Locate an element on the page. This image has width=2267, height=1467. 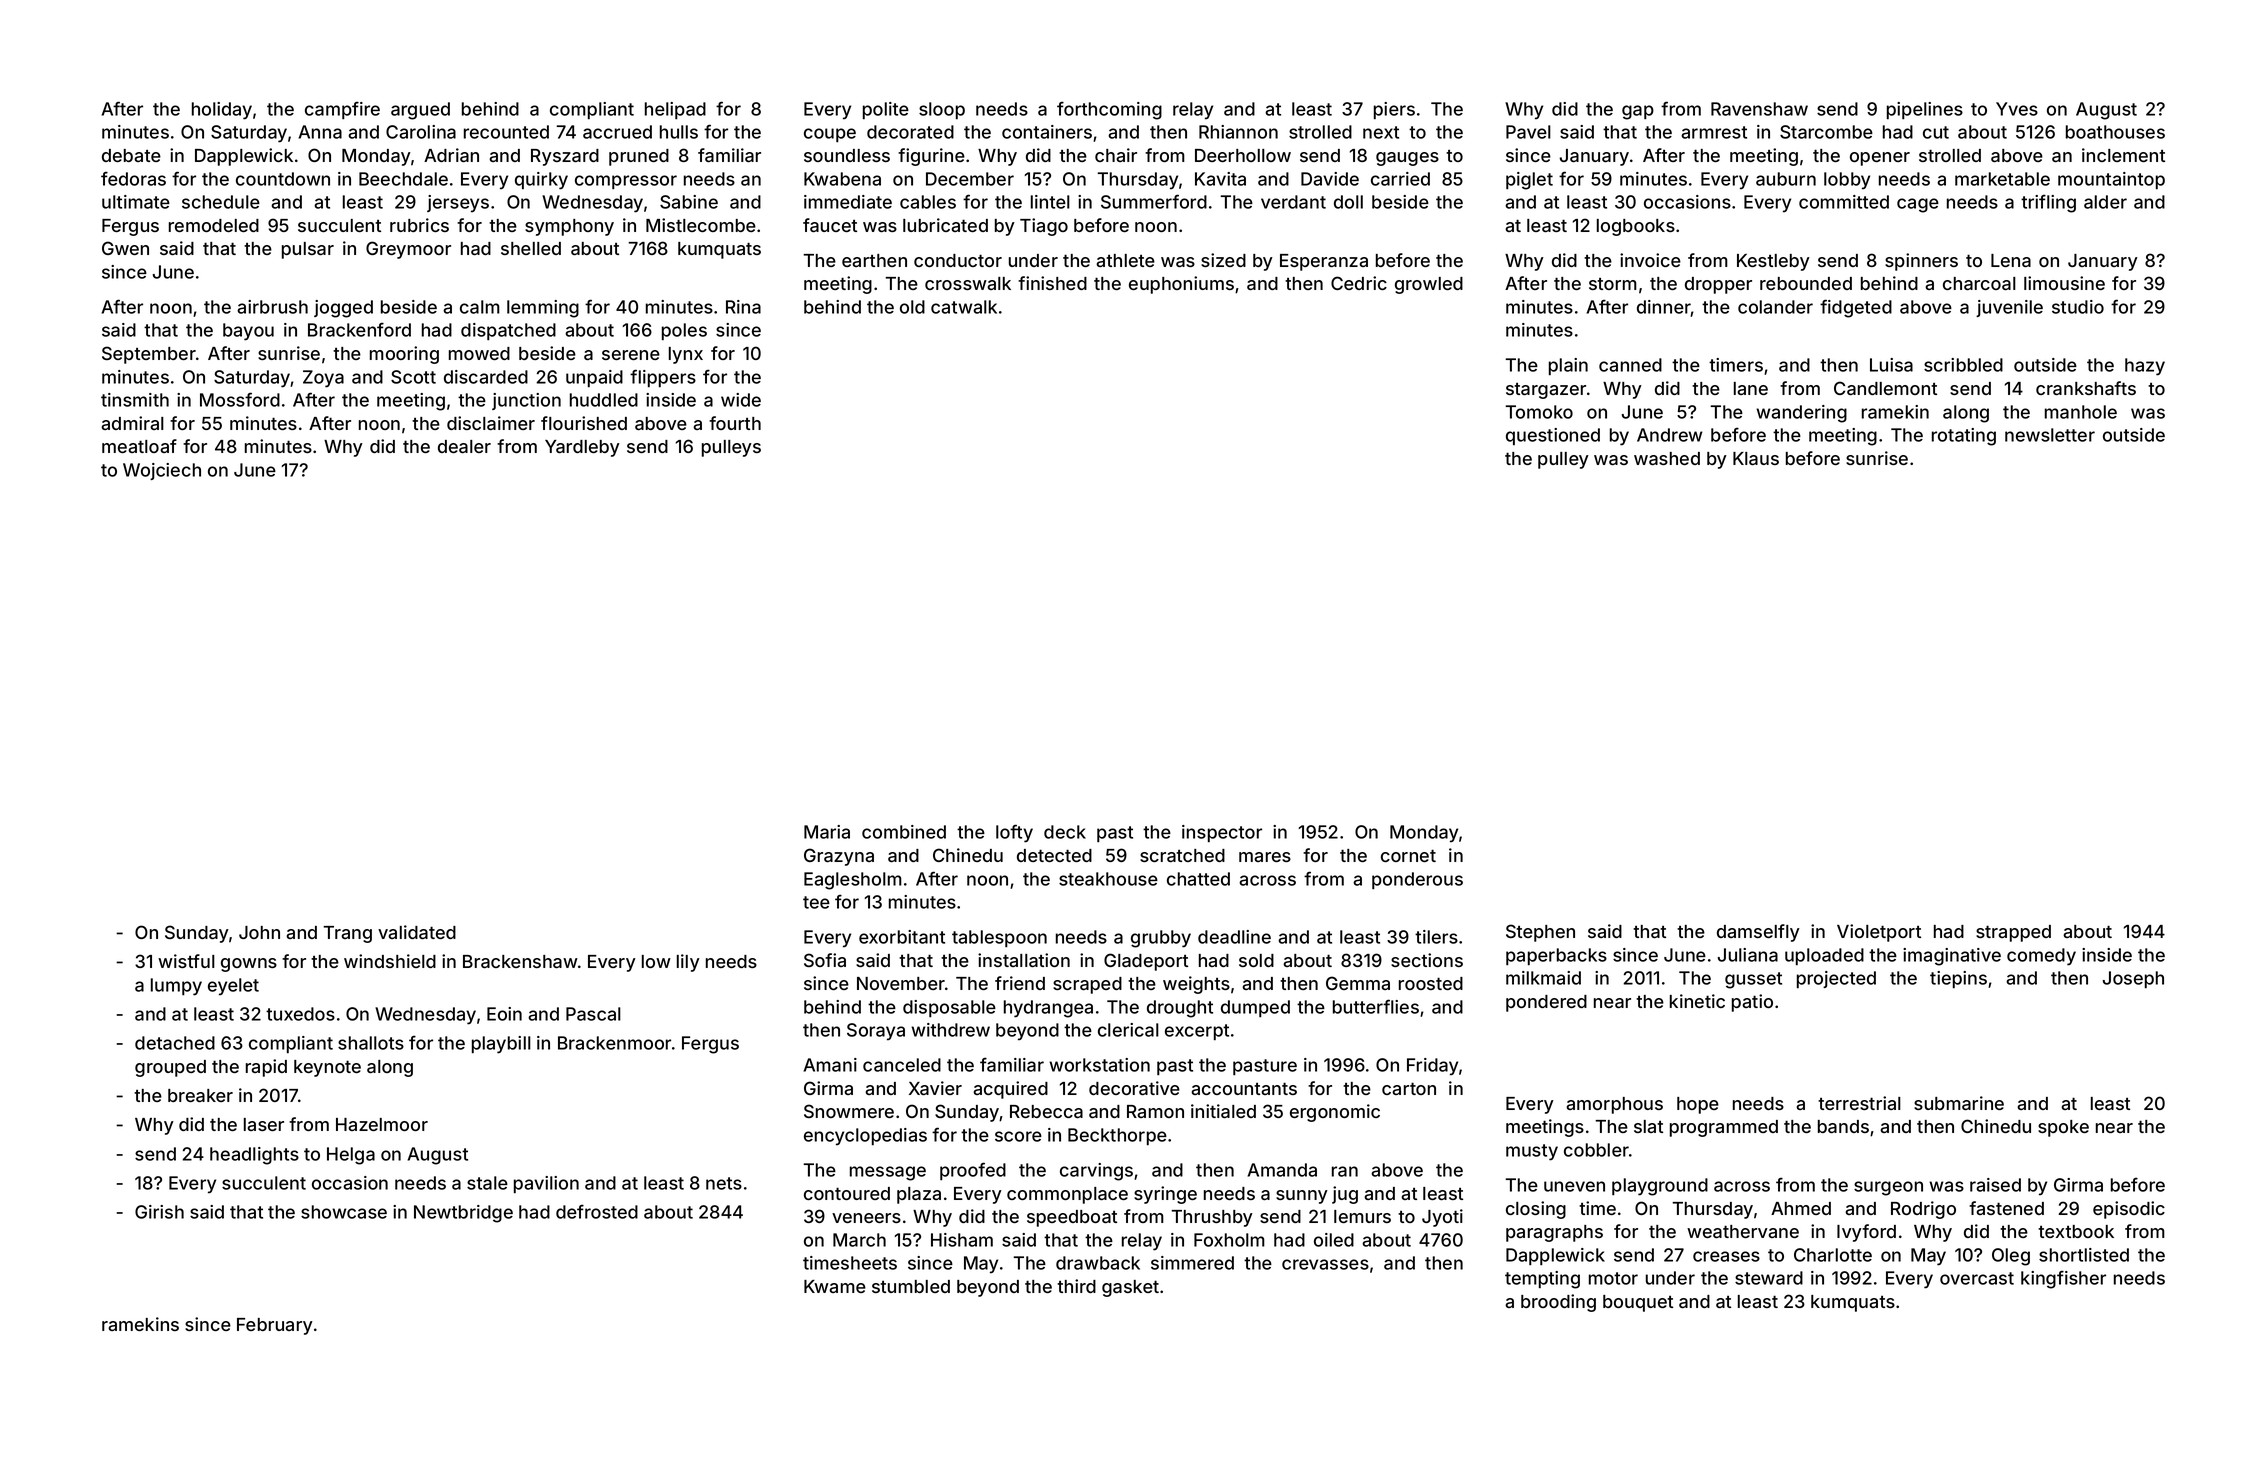
terrestrial is located at coordinates (1859, 1103).
